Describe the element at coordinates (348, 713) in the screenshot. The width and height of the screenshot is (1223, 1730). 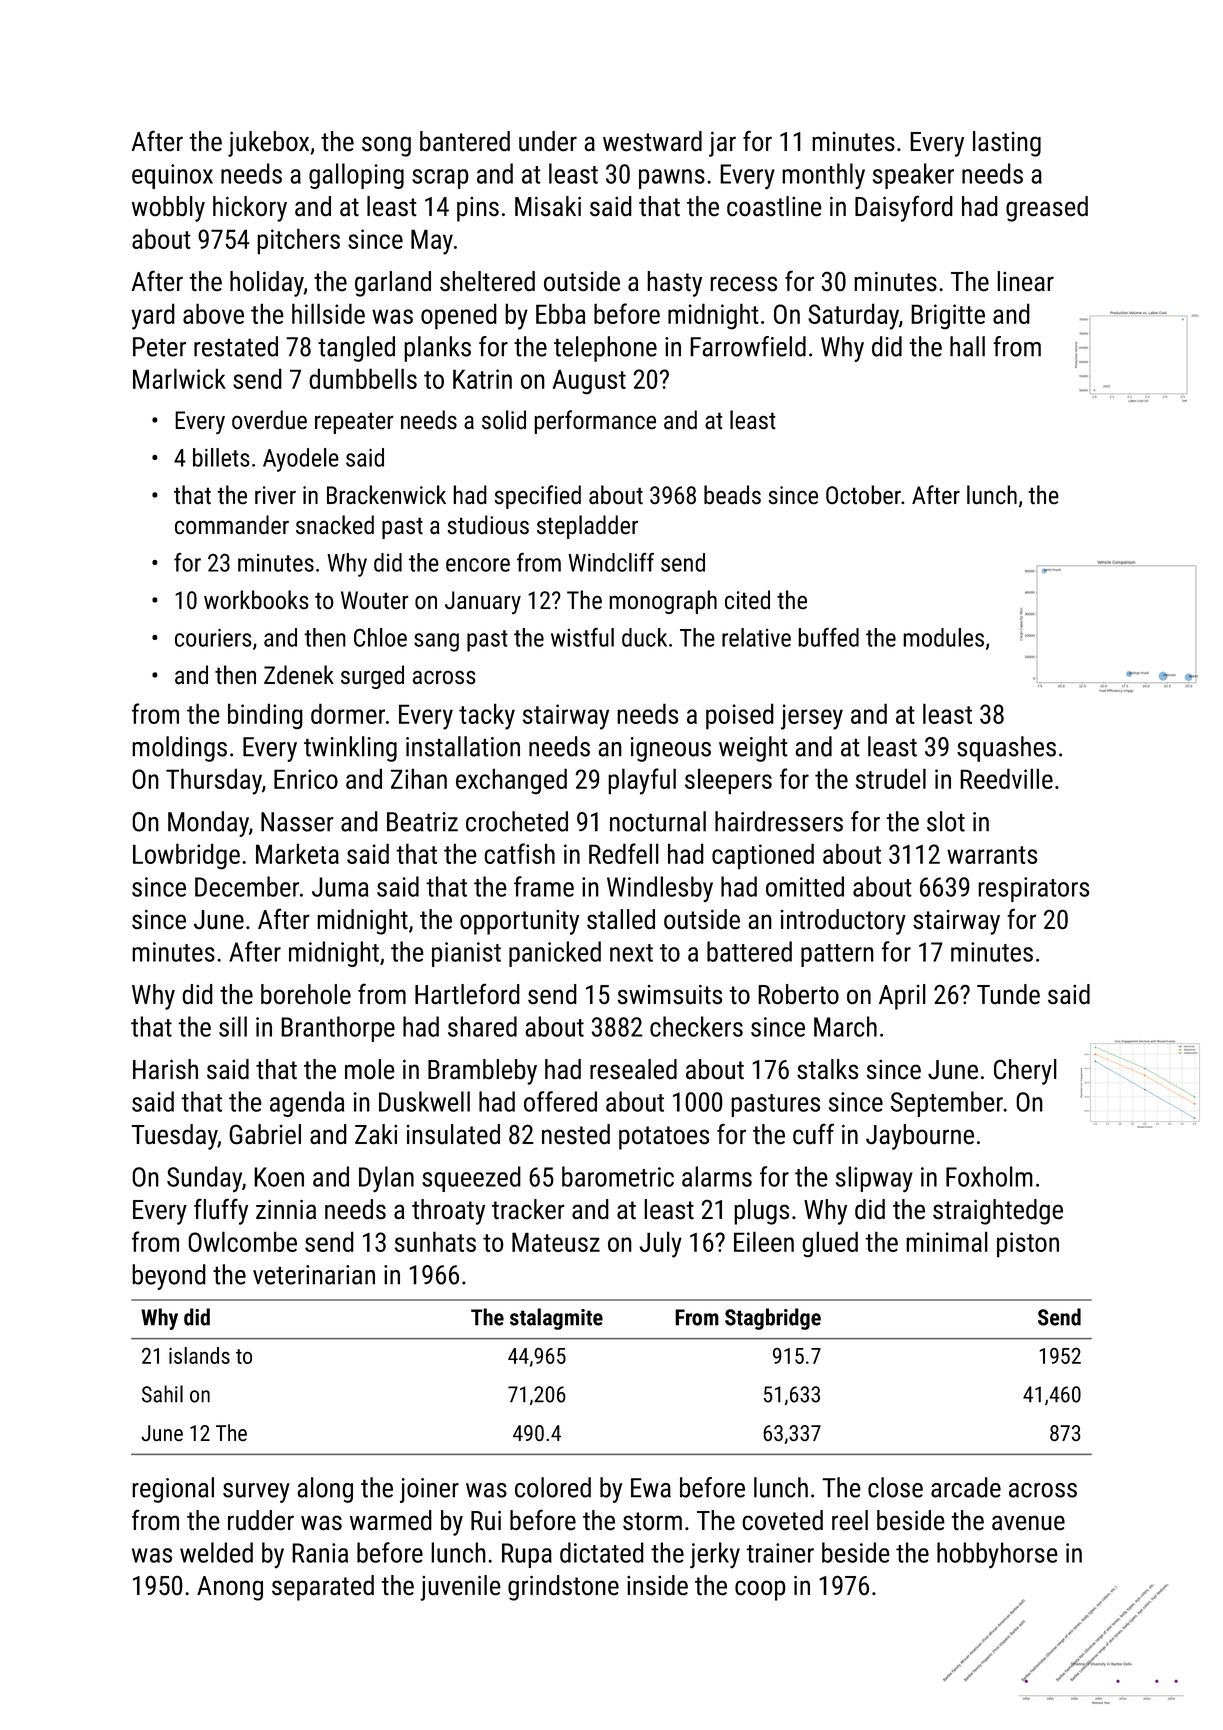
I see `dormer` at that location.
